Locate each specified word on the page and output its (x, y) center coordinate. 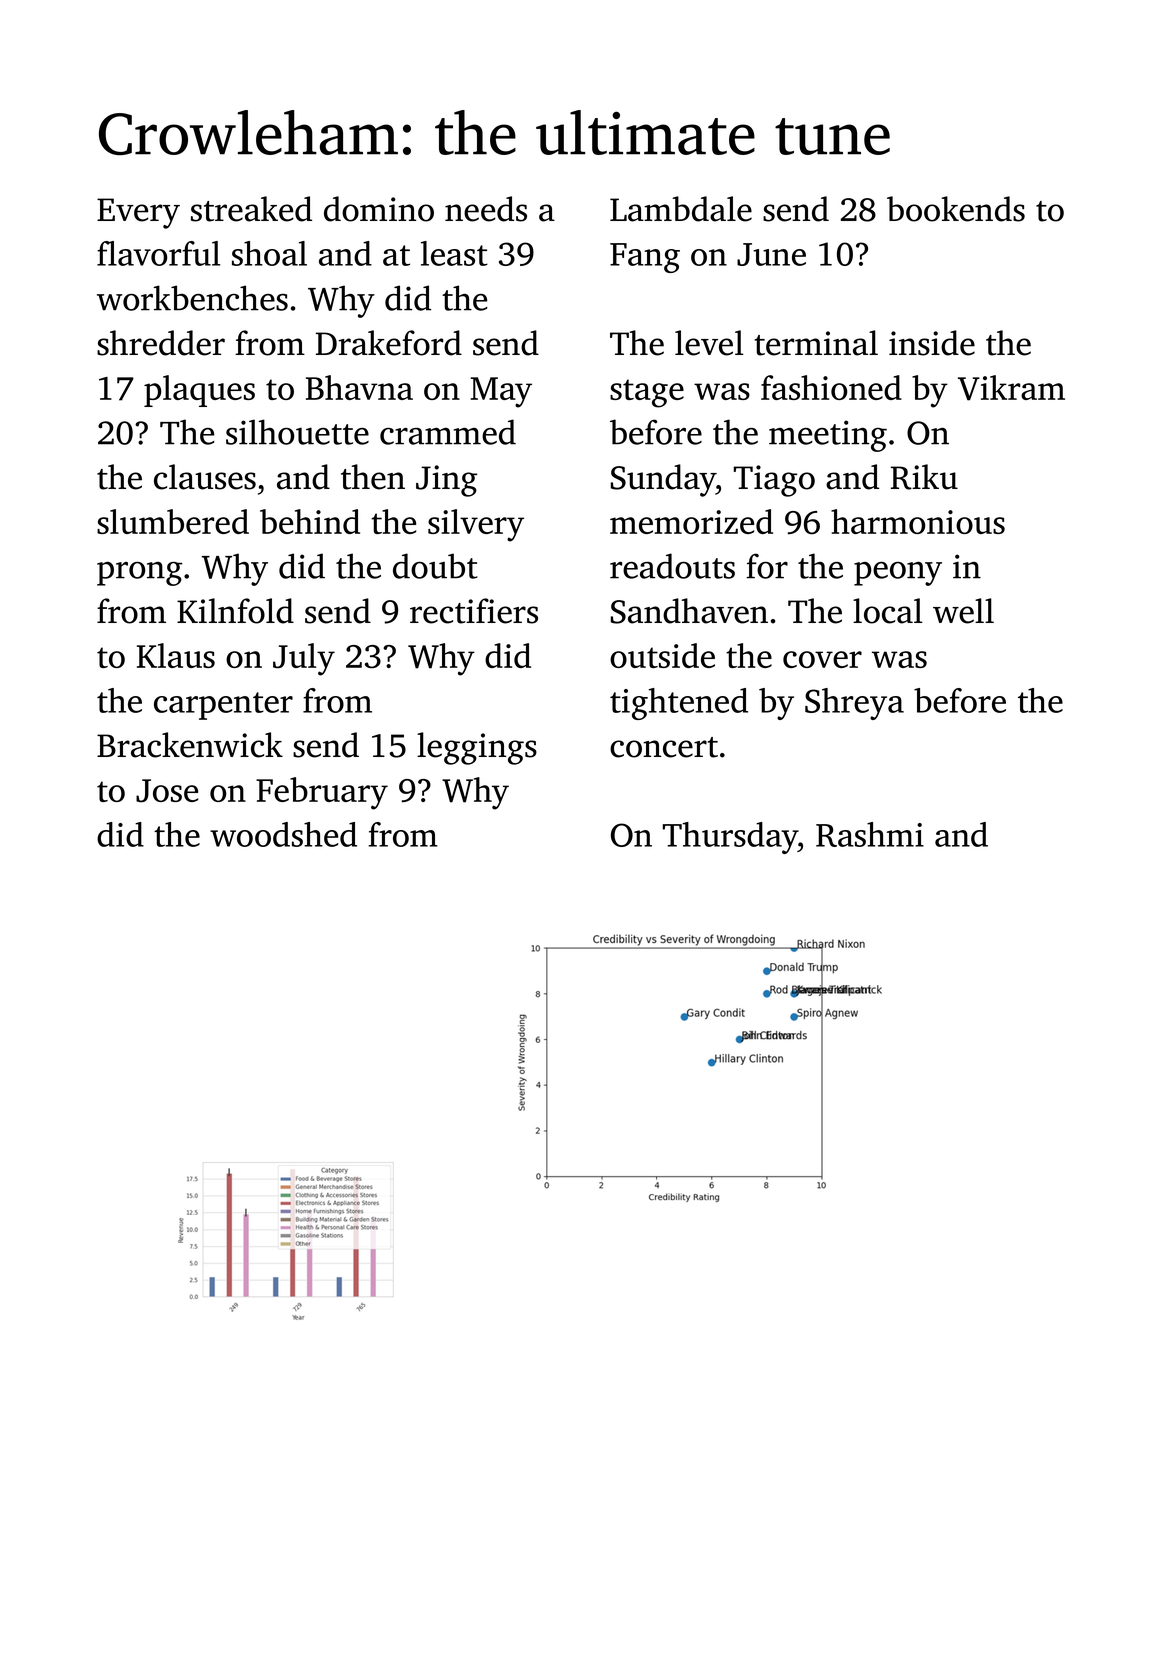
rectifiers (474, 611)
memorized (691, 521)
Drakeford (389, 343)
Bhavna (359, 387)
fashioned (831, 387)
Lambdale (681, 209)
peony (898, 574)
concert (664, 747)
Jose (167, 791)
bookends (956, 209)
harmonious (918, 521)
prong (139, 574)
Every (138, 213)
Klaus (176, 655)
